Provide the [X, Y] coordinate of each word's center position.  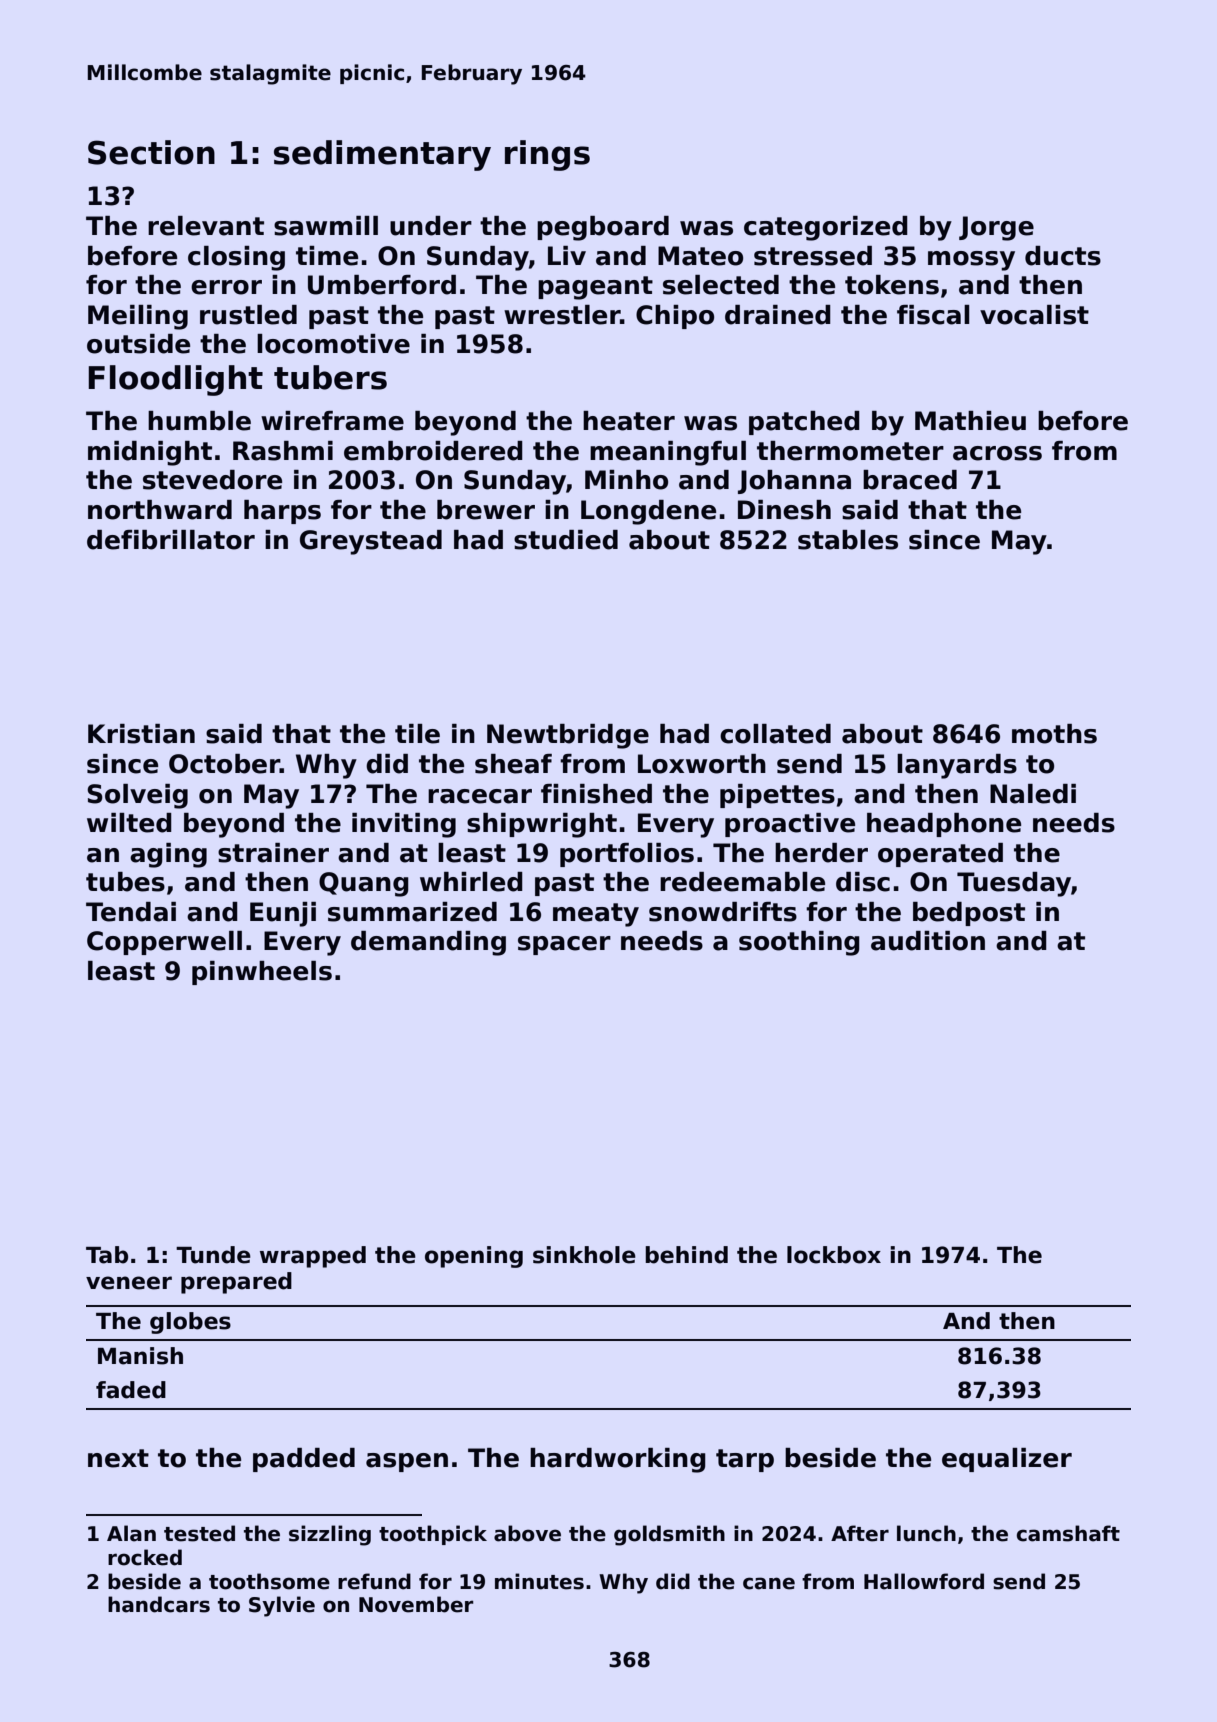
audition [928, 941]
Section [151, 152]
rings [547, 155]
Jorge [996, 228]
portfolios [627, 855]
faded [131, 1390]
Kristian [141, 734]
